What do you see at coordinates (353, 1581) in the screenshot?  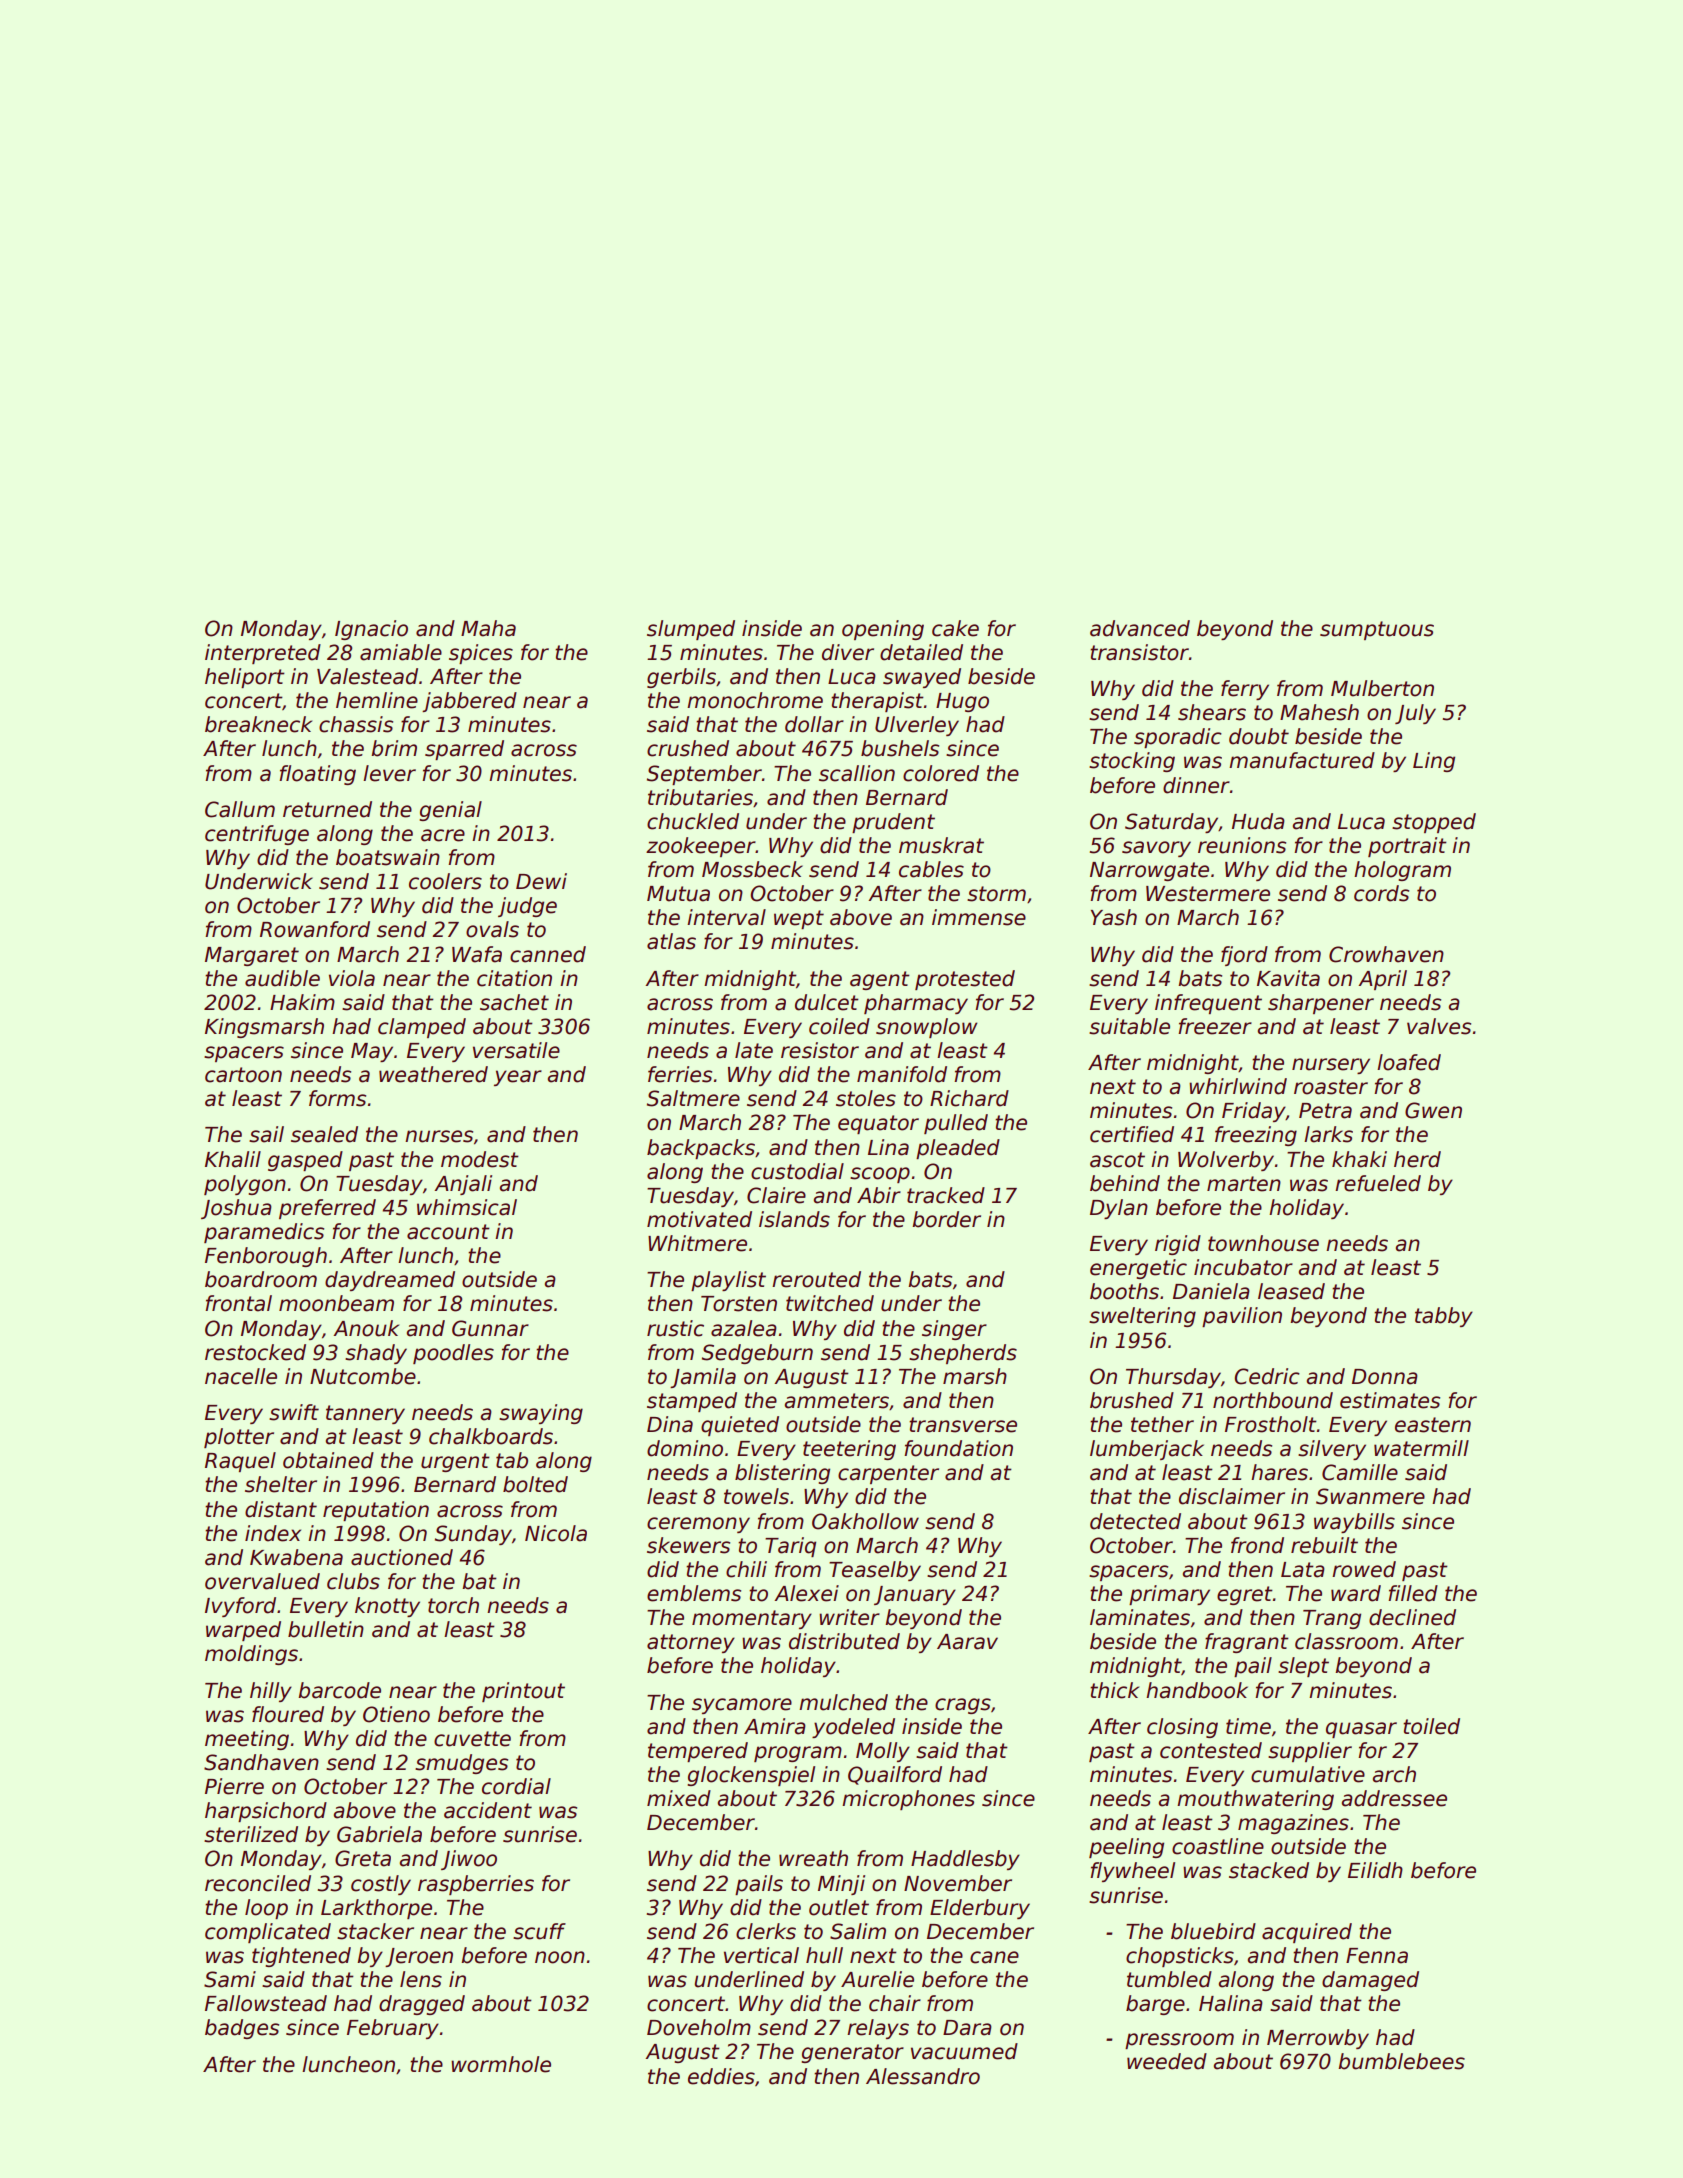 I see `clubs` at bounding box center [353, 1581].
